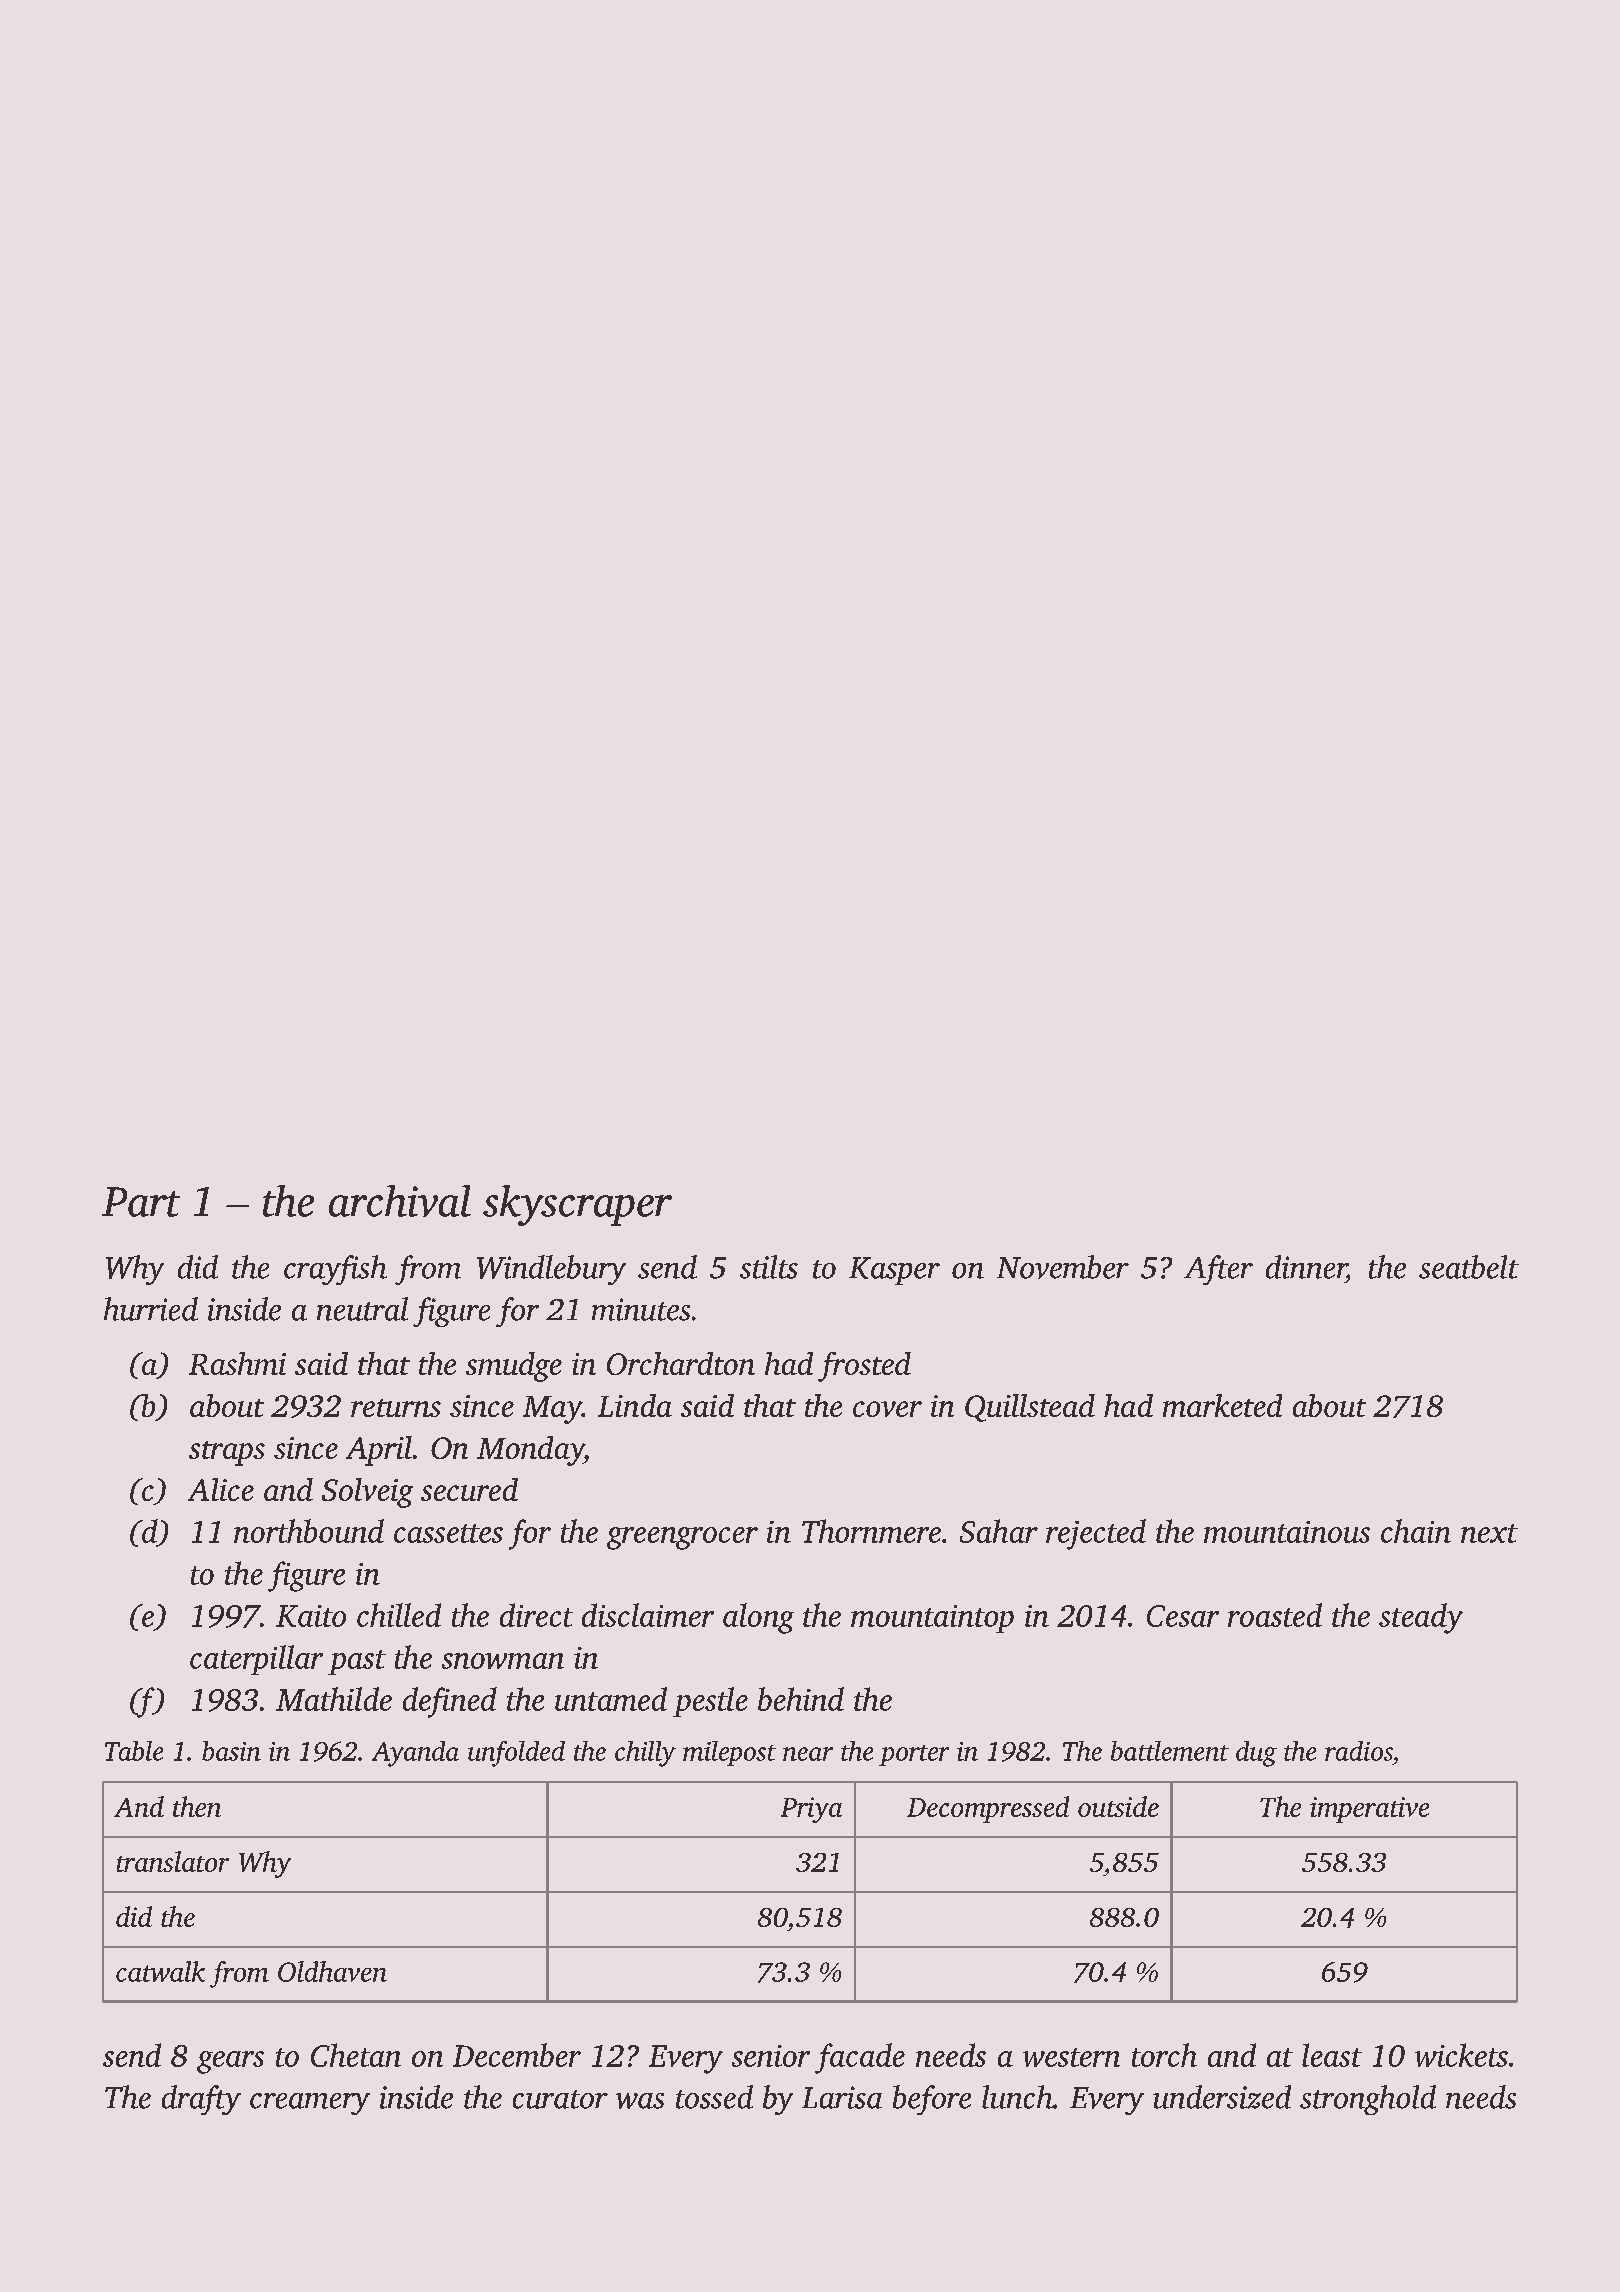  I want to click on Priya, so click(811, 1810).
